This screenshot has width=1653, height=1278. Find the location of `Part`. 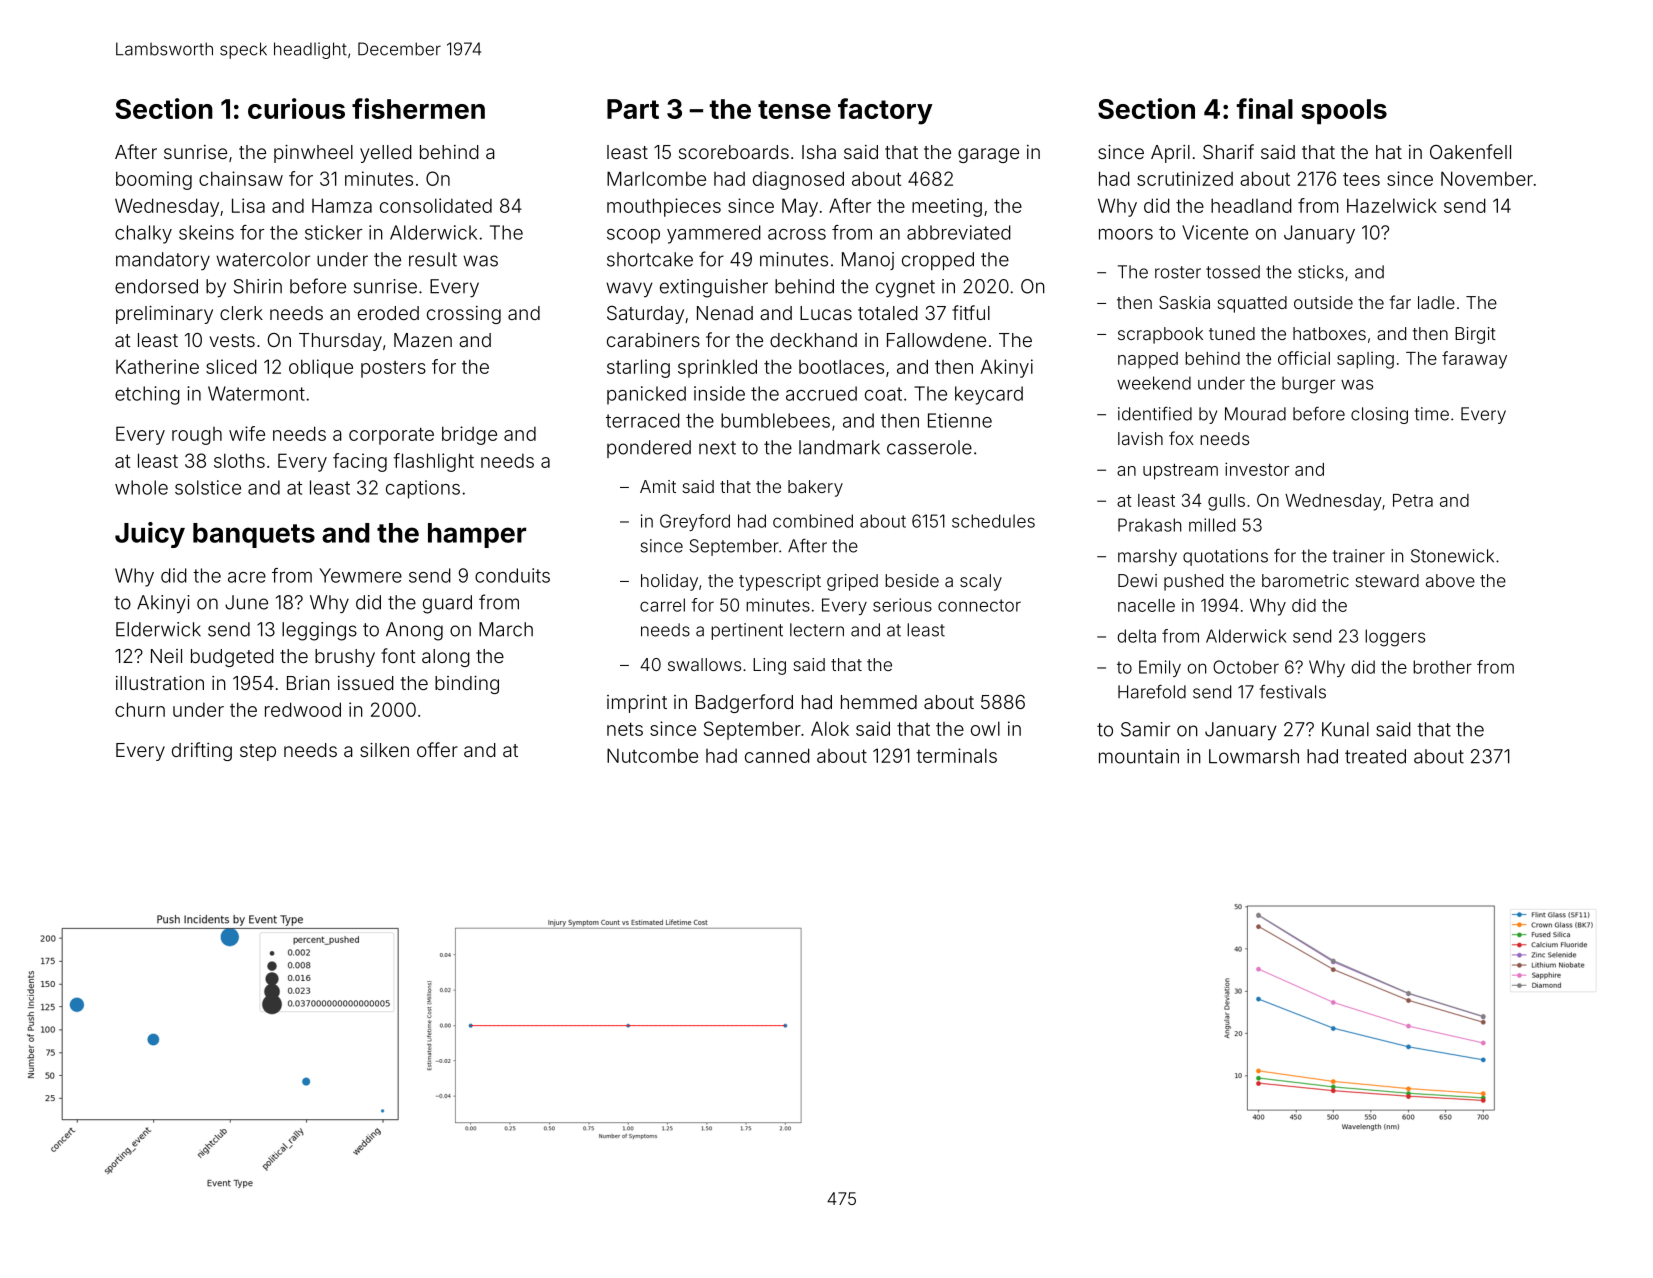

Part is located at coordinates (633, 109).
